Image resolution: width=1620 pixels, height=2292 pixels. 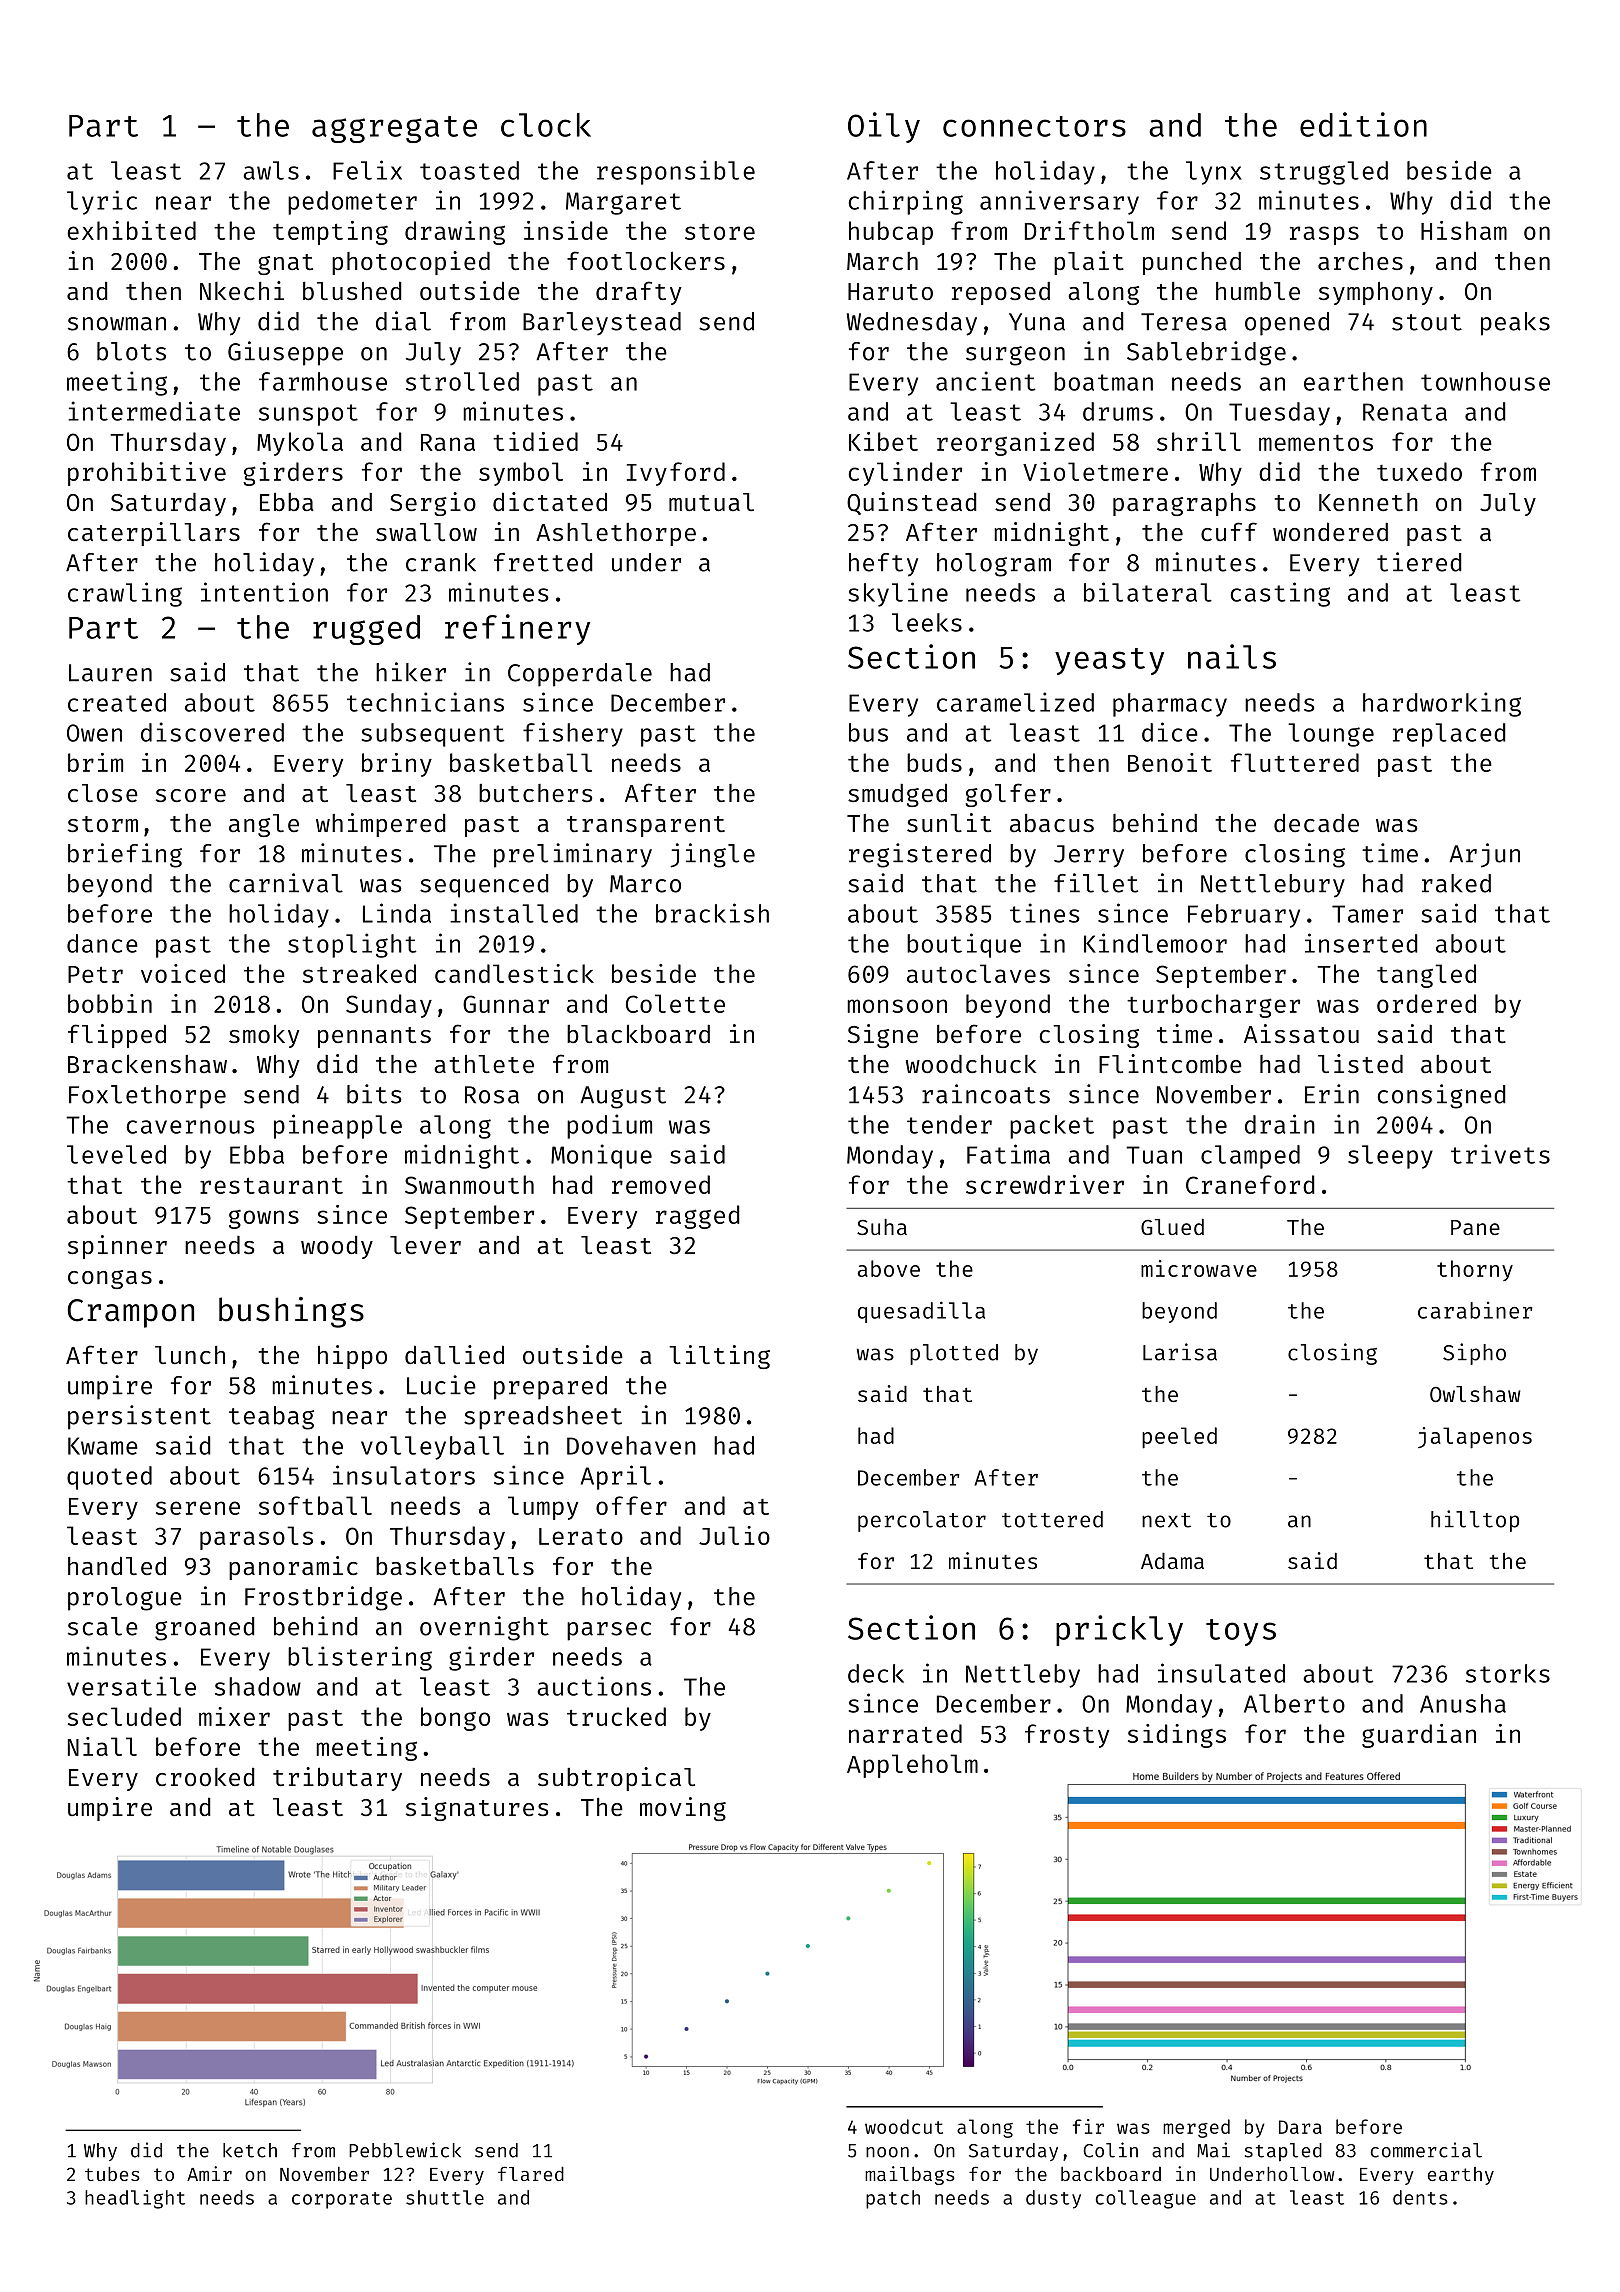 What do you see at coordinates (921, 1312) in the image?
I see `quesadilla` at bounding box center [921, 1312].
